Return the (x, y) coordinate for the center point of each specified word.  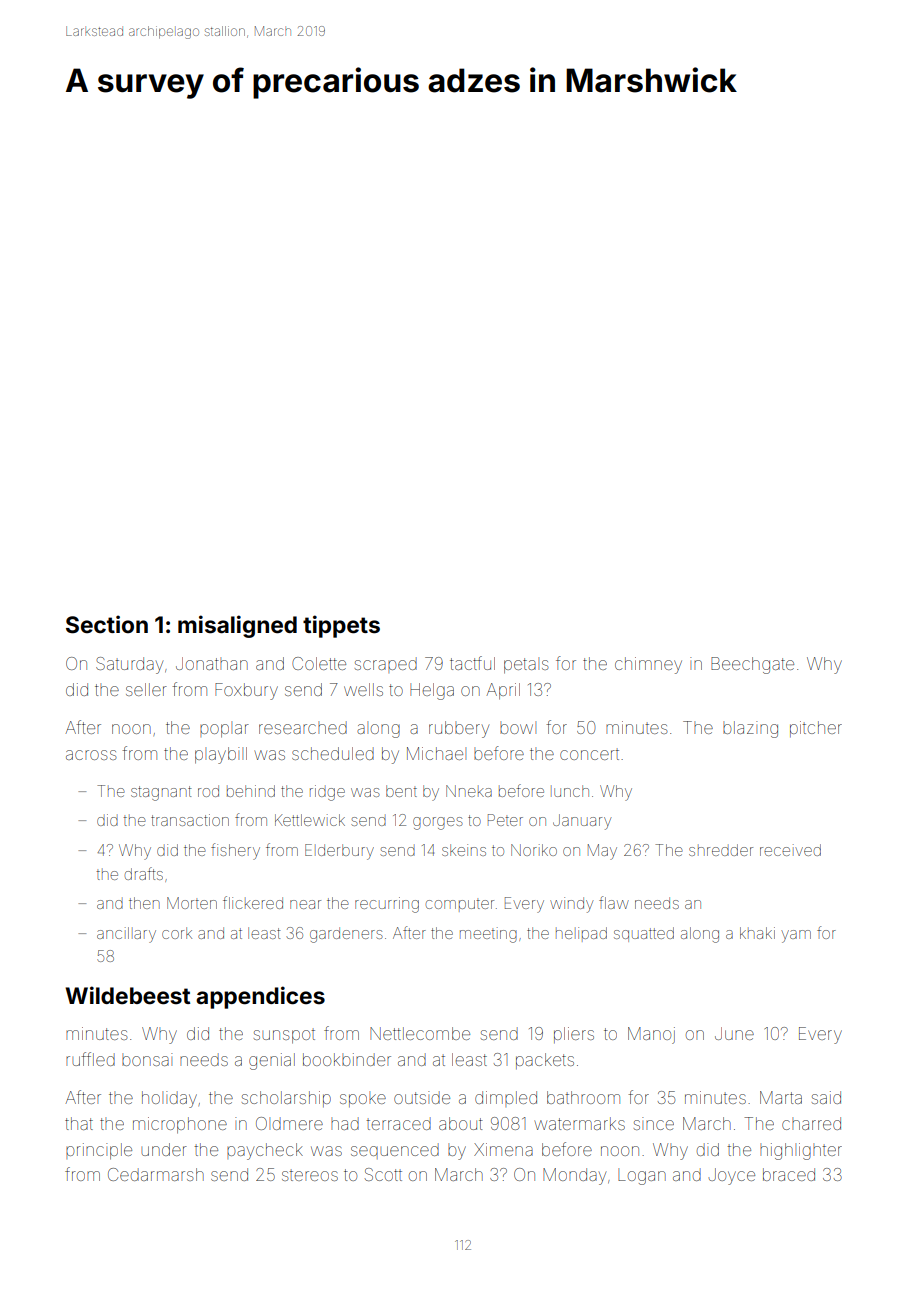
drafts (144, 873)
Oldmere (289, 1123)
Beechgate (752, 665)
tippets (341, 626)
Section (107, 624)
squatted (644, 934)
